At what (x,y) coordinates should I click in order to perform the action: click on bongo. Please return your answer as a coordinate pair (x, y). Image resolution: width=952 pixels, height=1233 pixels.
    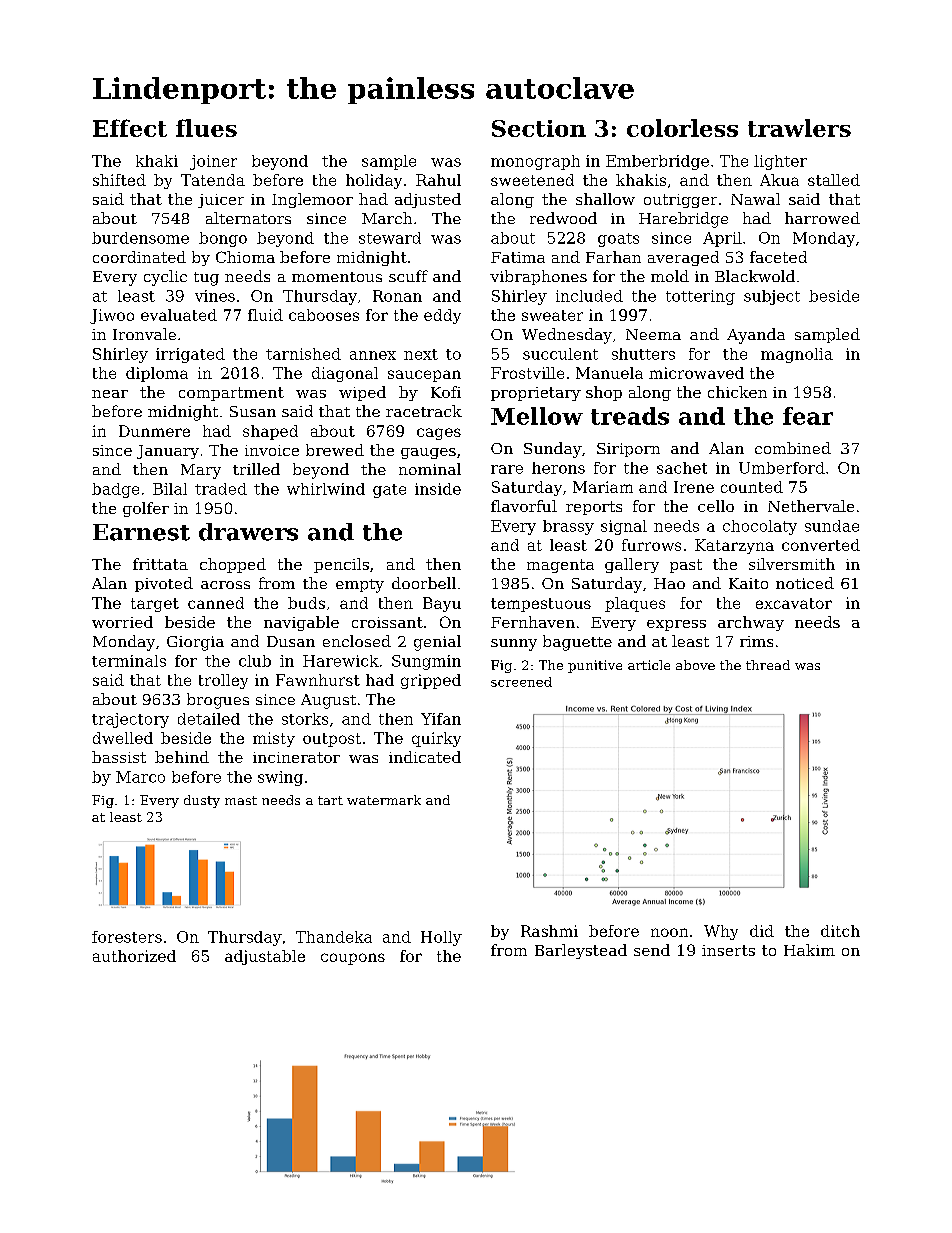
    Looking at the image, I should click on (223, 239).
